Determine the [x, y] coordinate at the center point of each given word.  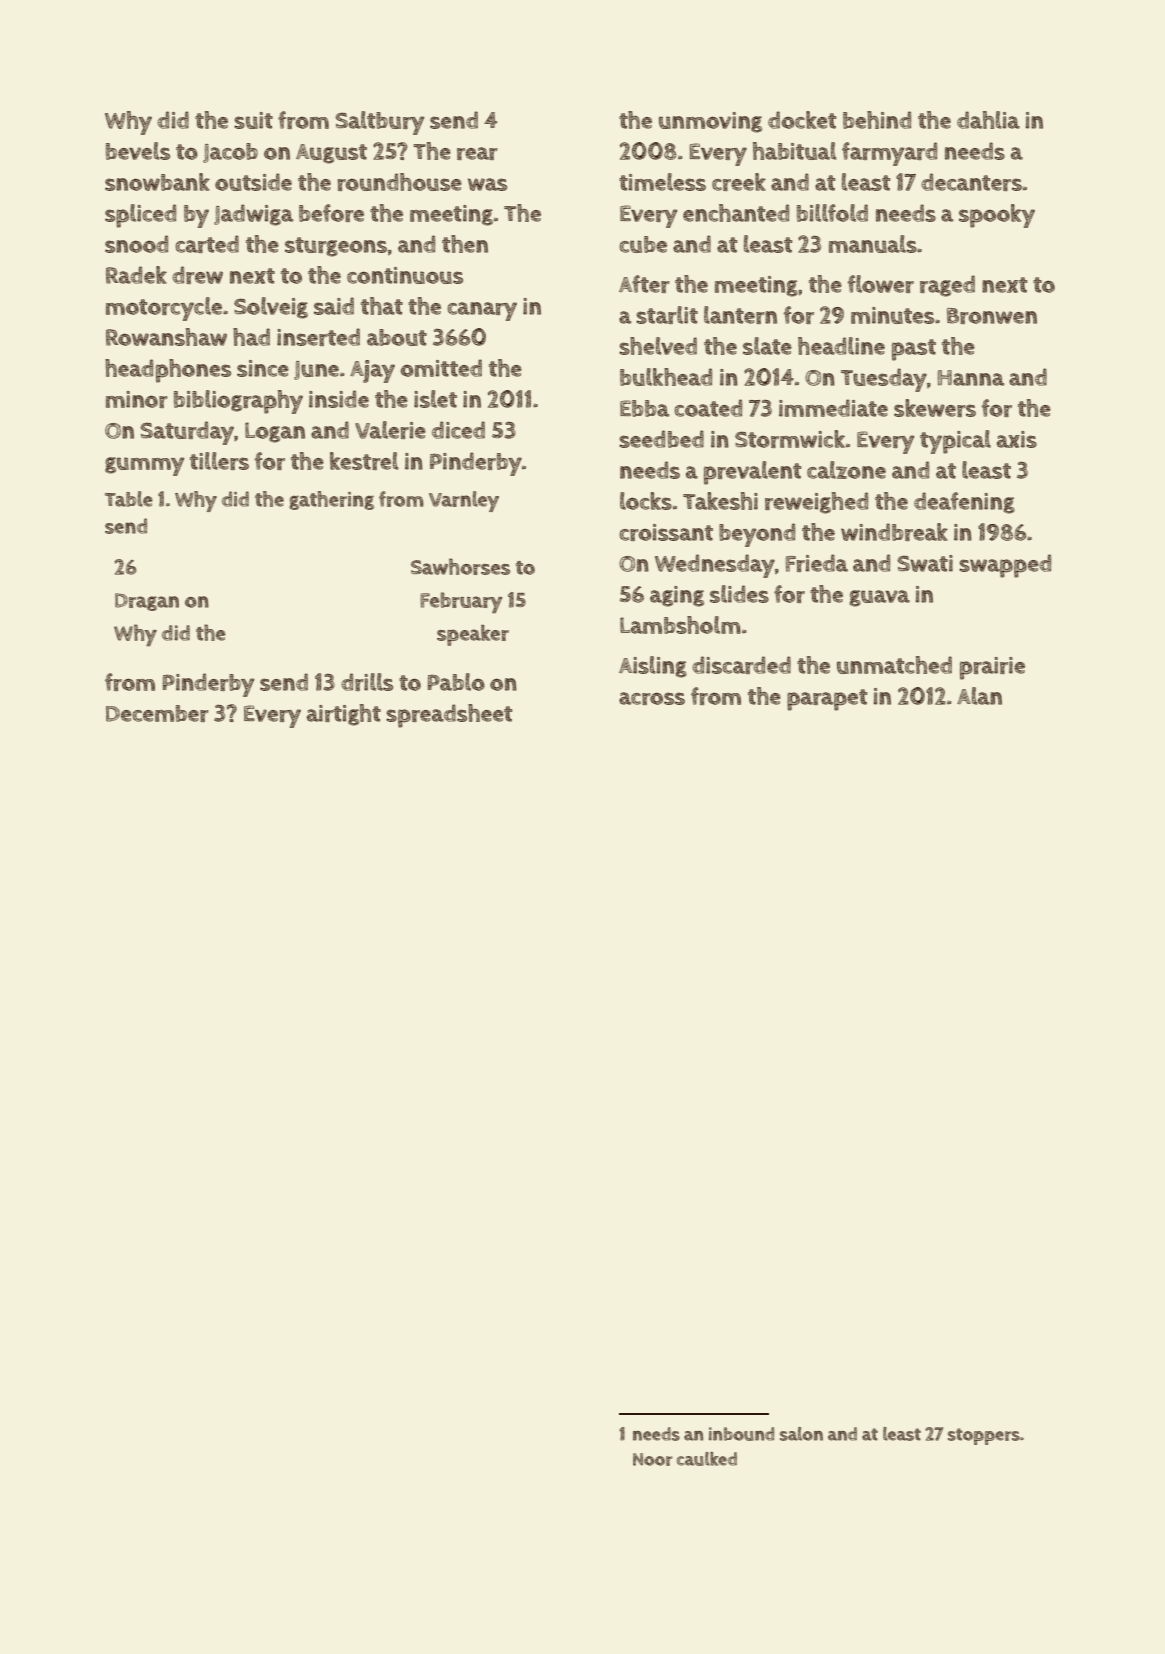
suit [253, 120]
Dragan [147, 602]
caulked [707, 1459]
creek [739, 182]
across [652, 698]
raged [947, 286]
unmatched [894, 665]
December [157, 713]
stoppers [984, 1436]
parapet [827, 700]
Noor [652, 1459]
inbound [741, 1434]
